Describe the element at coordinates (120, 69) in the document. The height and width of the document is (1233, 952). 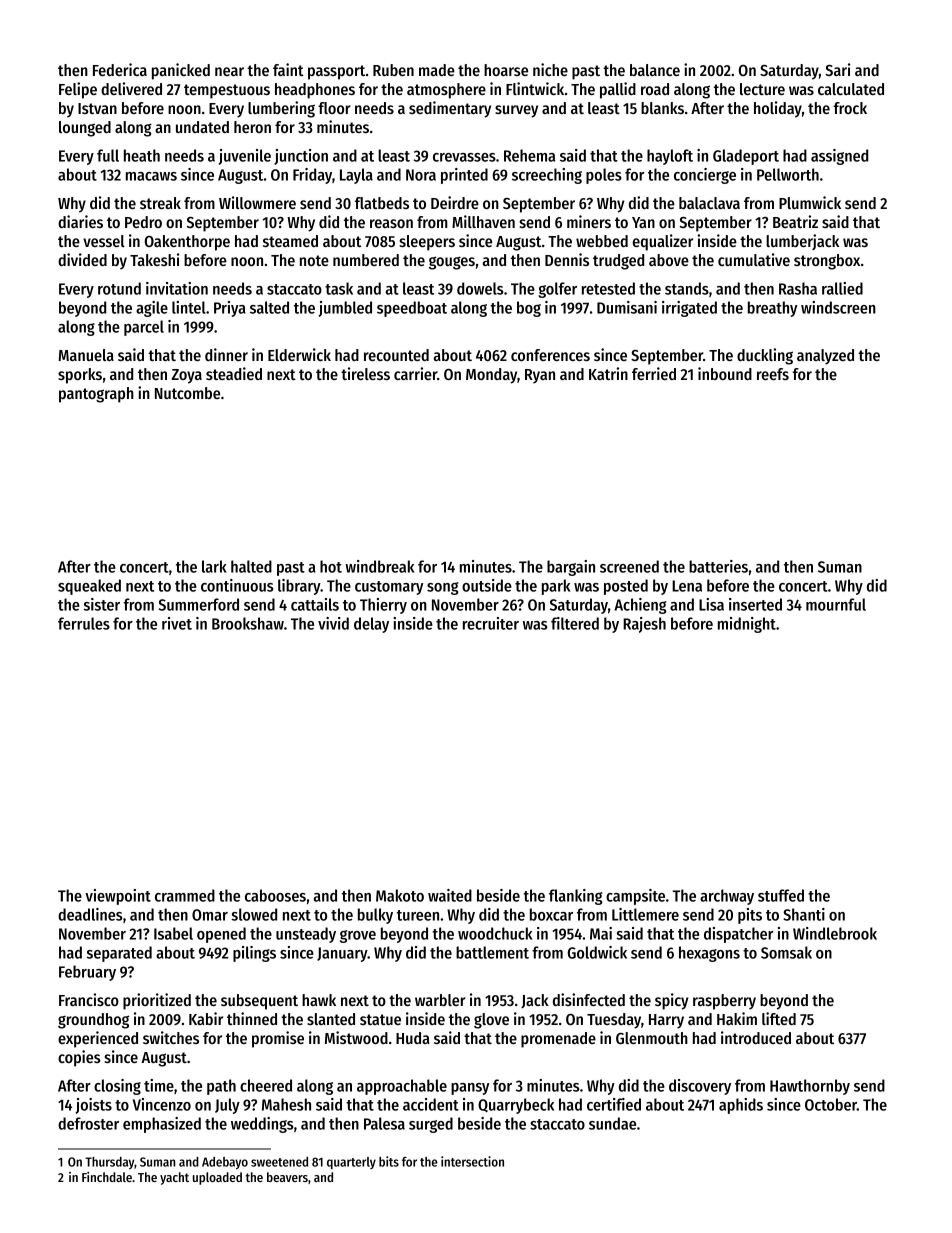
I see `Federica` at that location.
